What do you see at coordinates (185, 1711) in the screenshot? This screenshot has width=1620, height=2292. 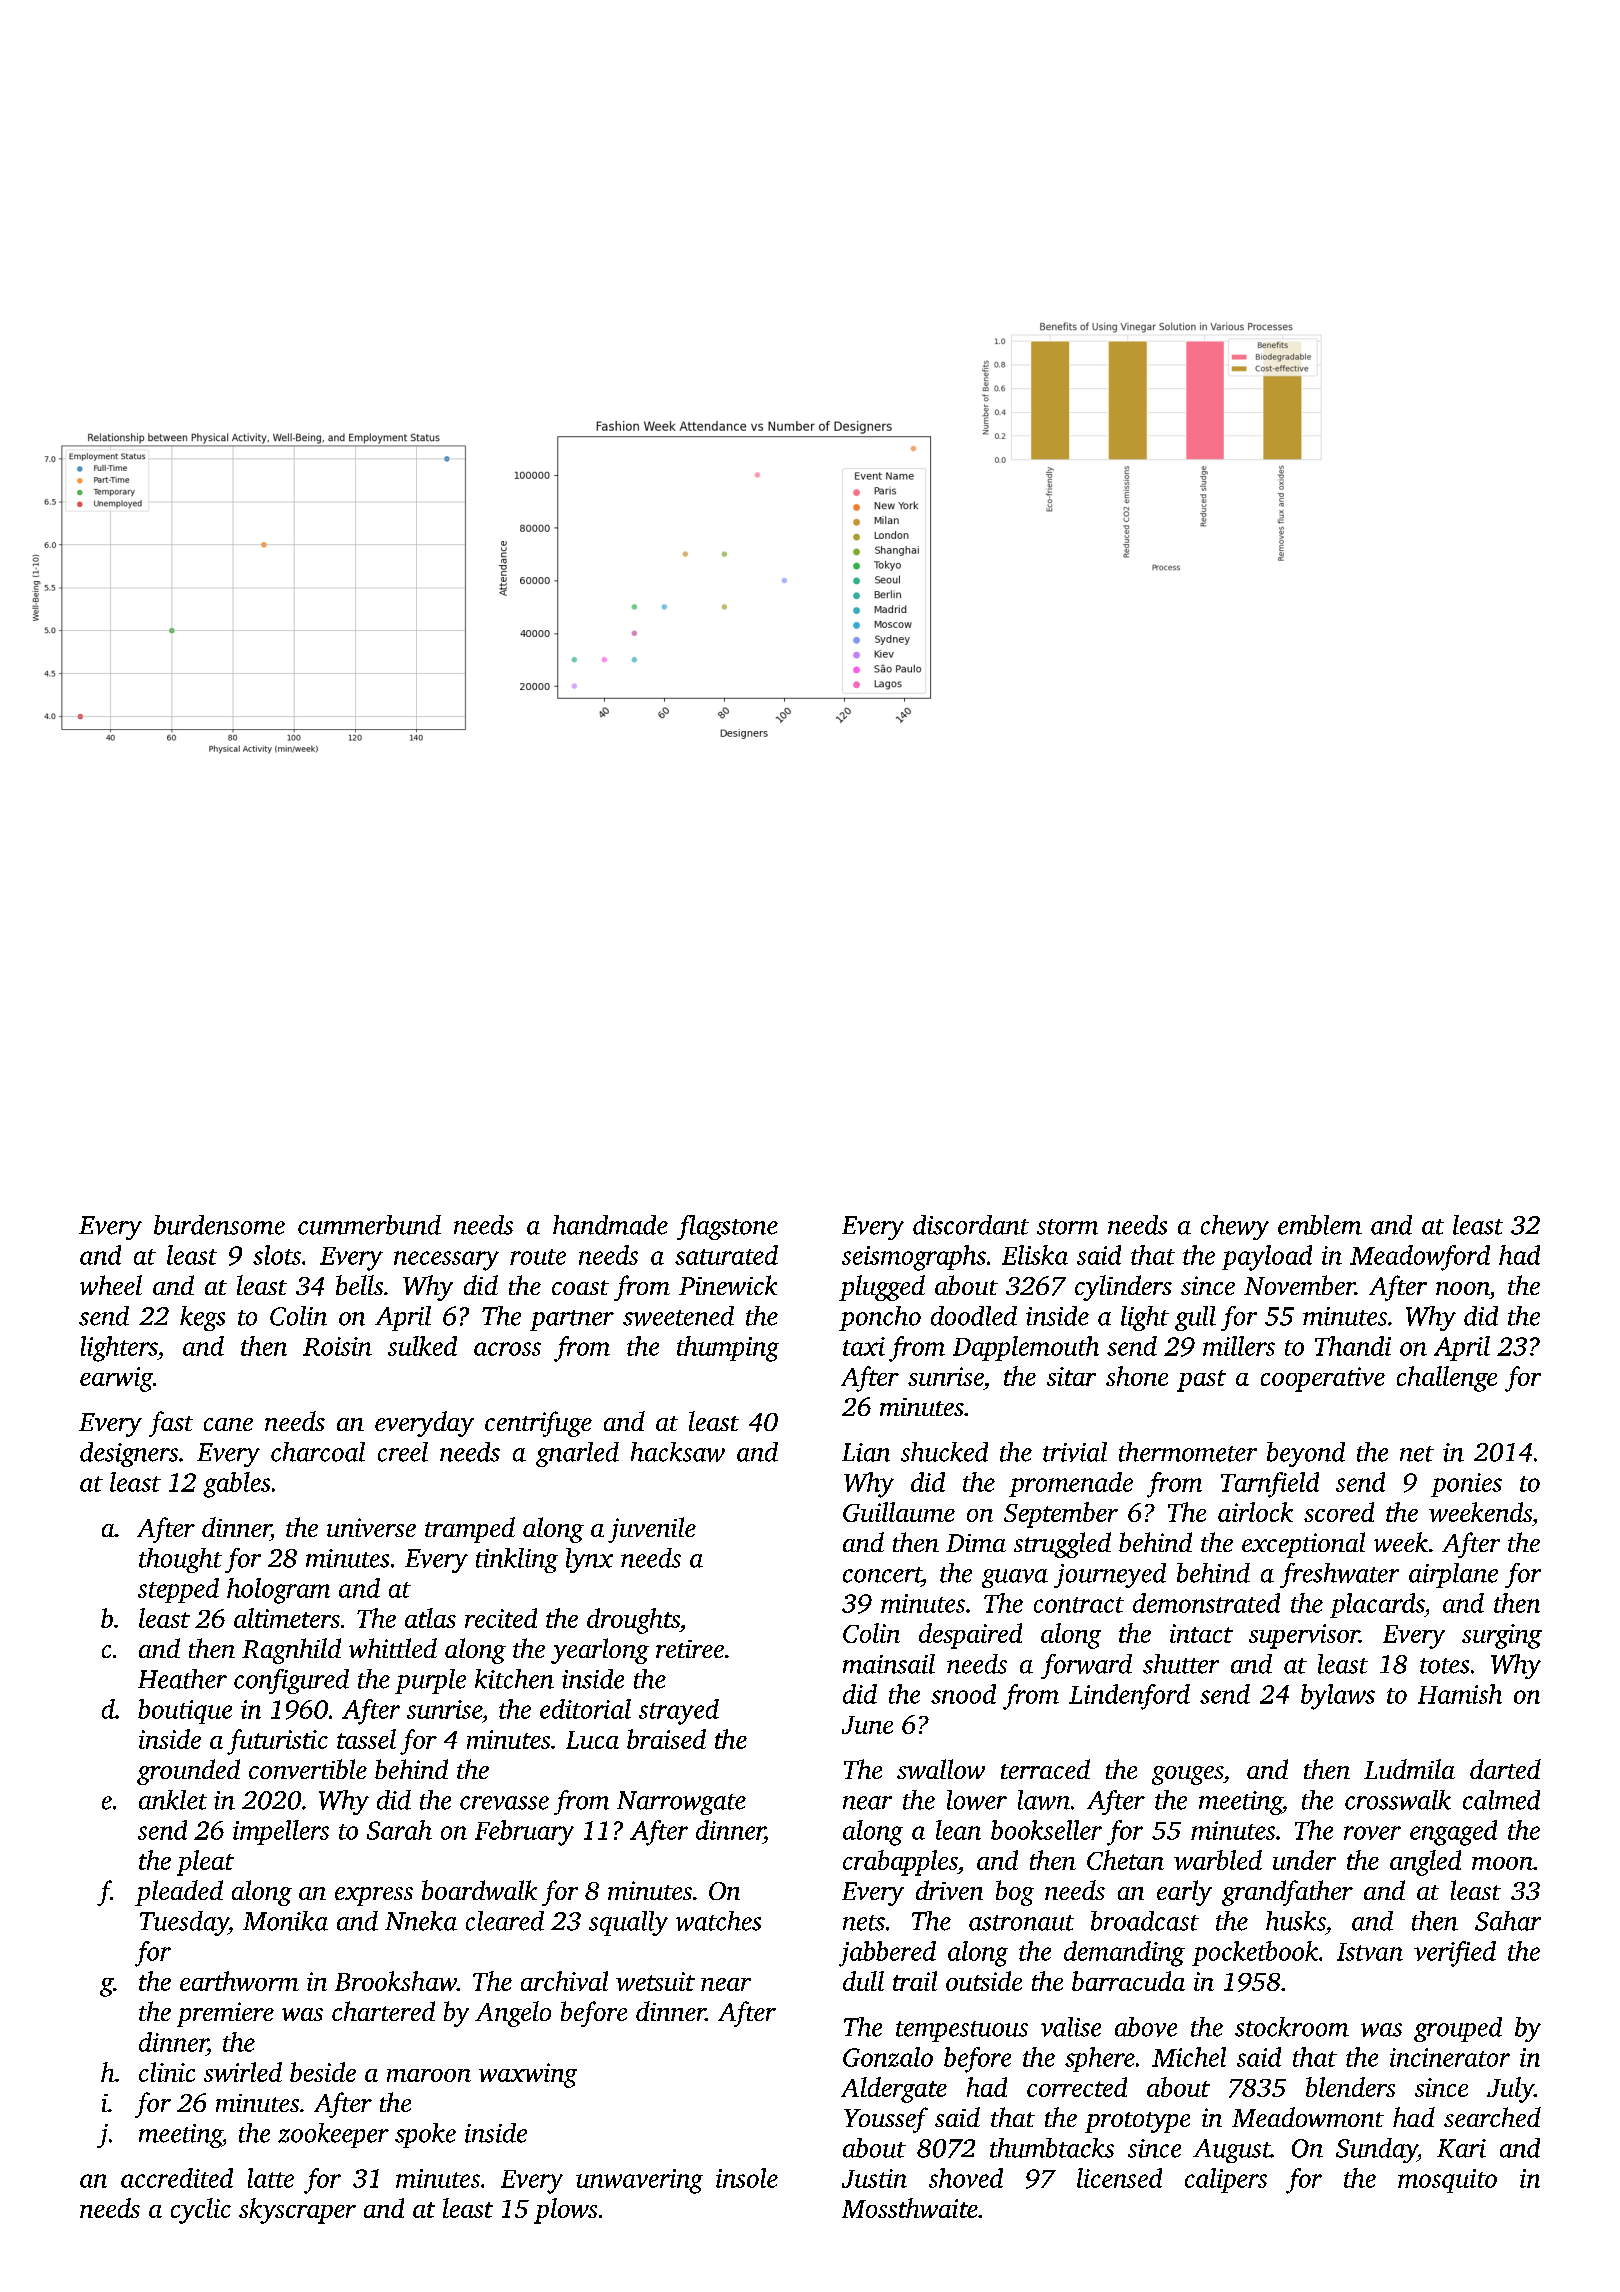 I see `boutique` at bounding box center [185, 1711].
